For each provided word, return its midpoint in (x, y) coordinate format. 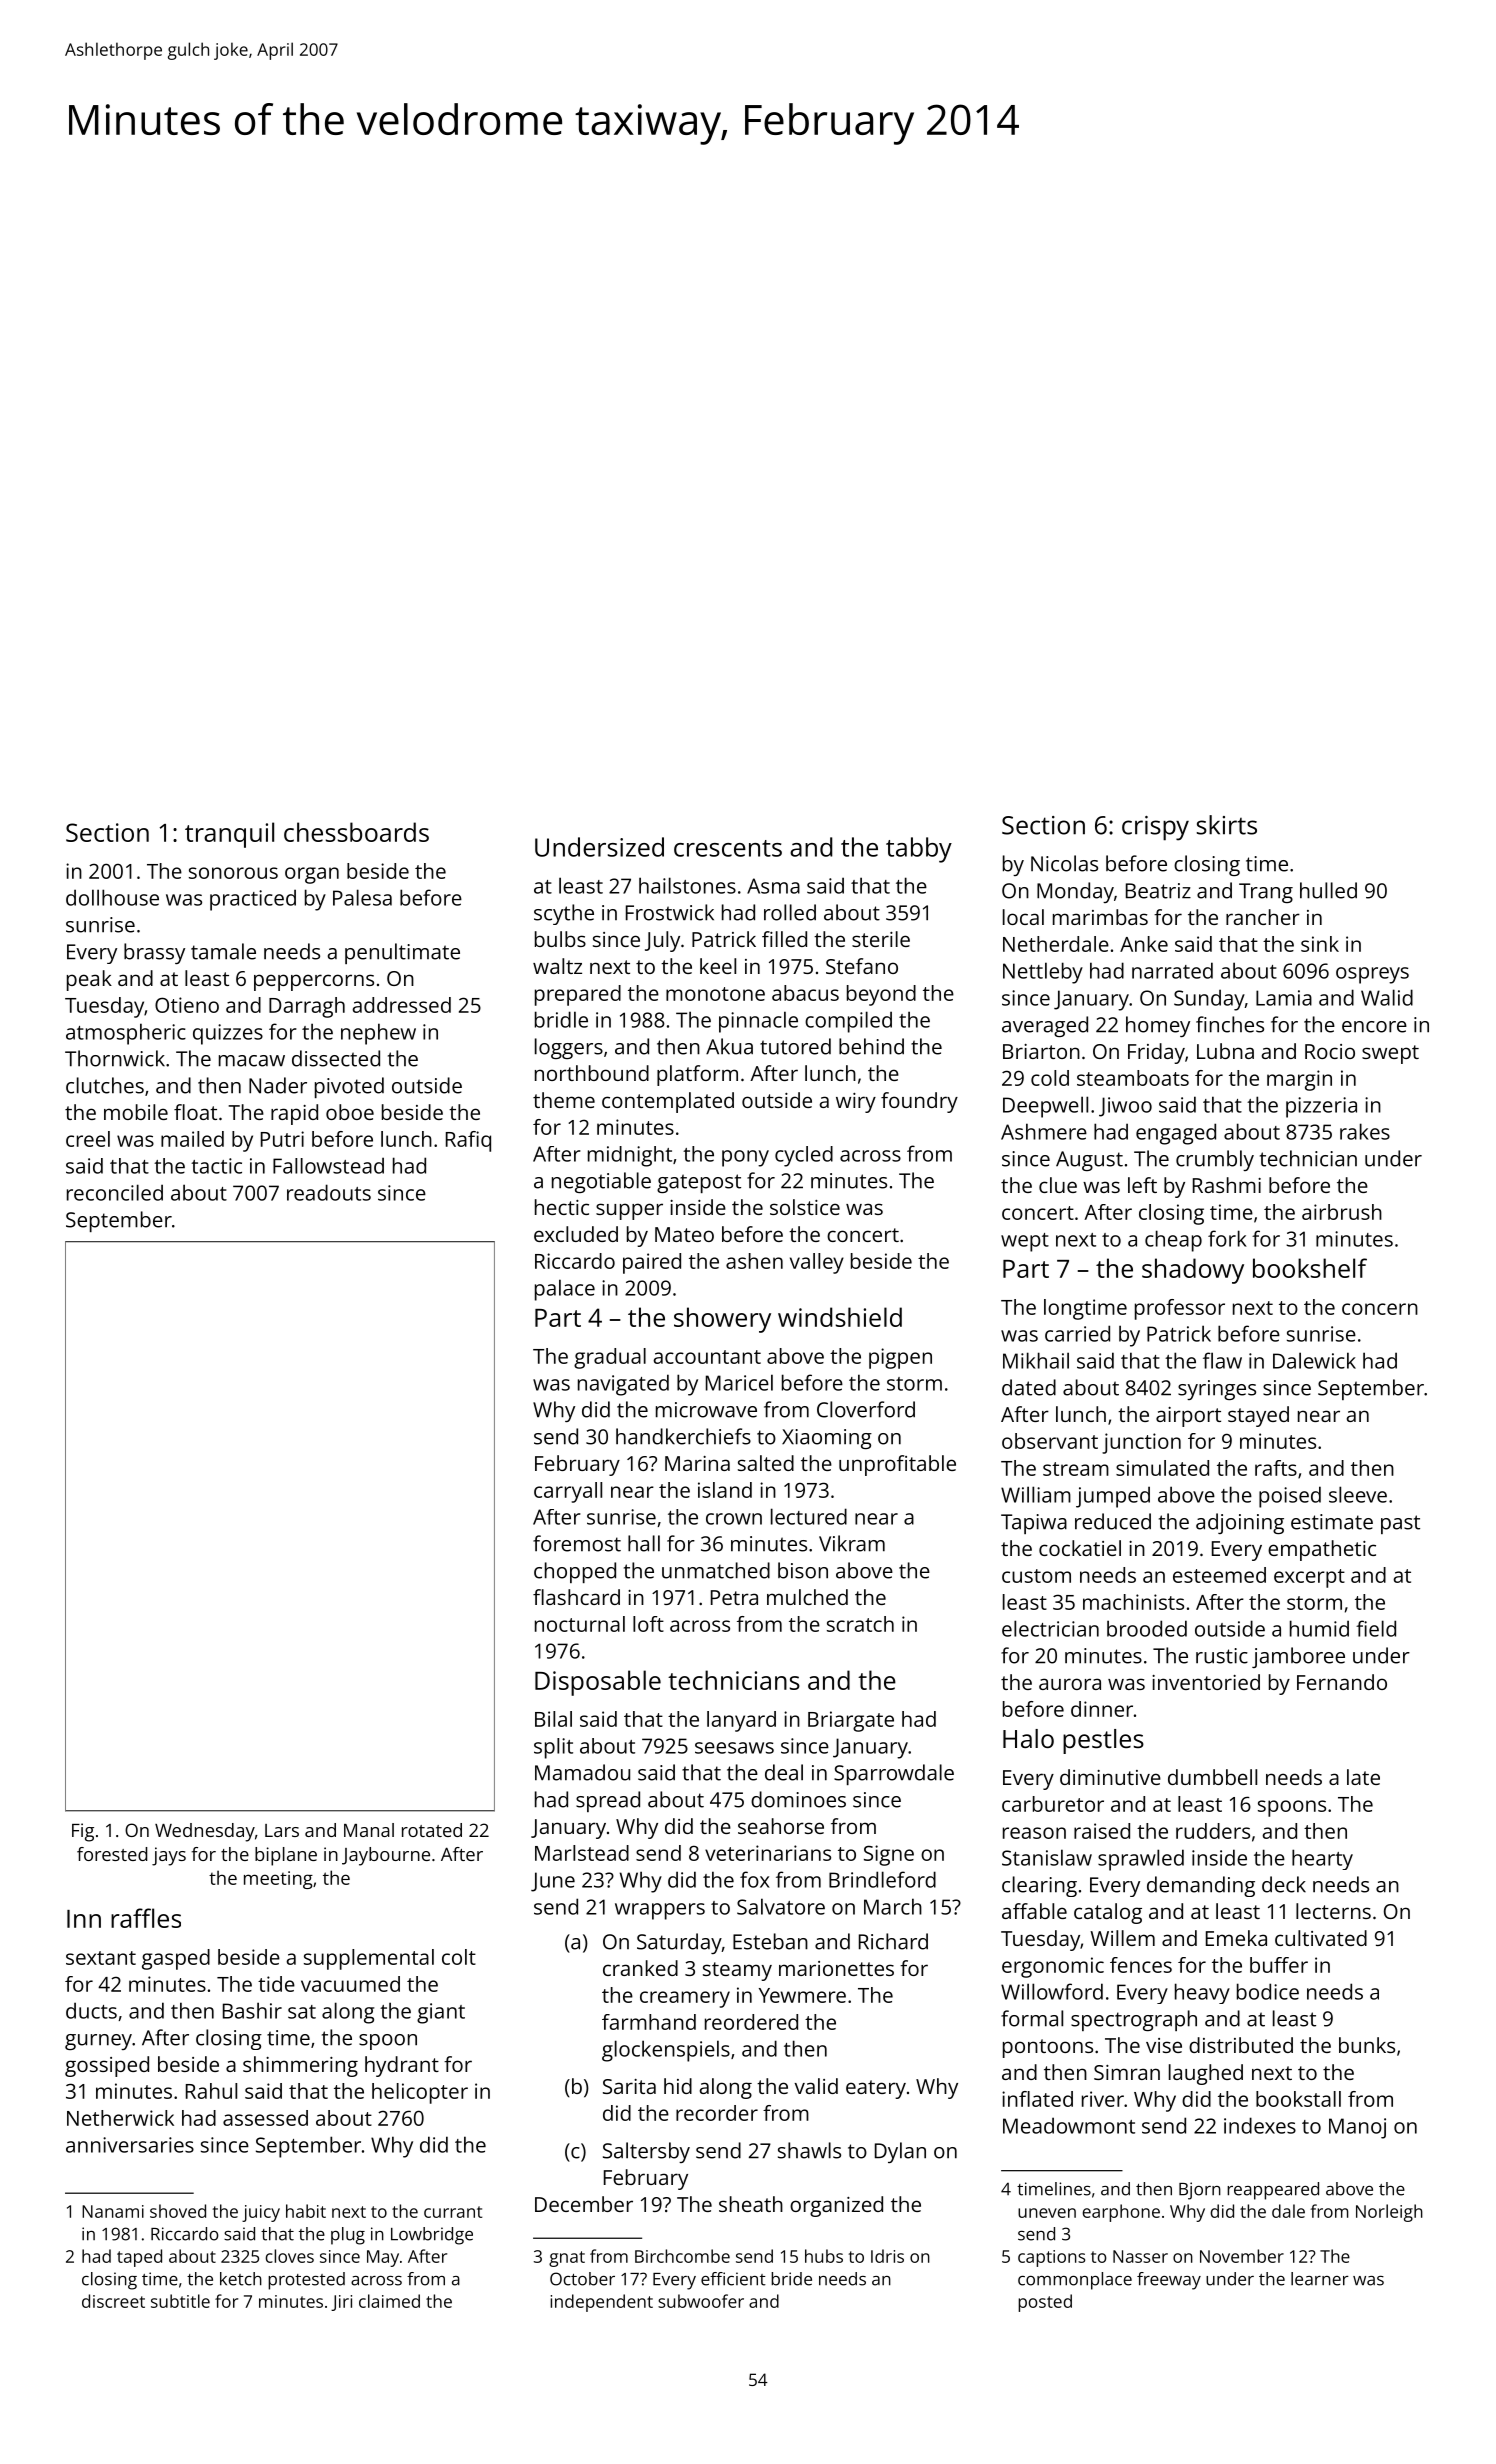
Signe (889, 1855)
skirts (1227, 825)
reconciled (115, 1192)
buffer (1279, 1965)
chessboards (356, 832)
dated (1029, 1387)
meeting (278, 1880)
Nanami (113, 2211)
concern (1380, 1309)
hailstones (687, 885)
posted (1045, 2303)
